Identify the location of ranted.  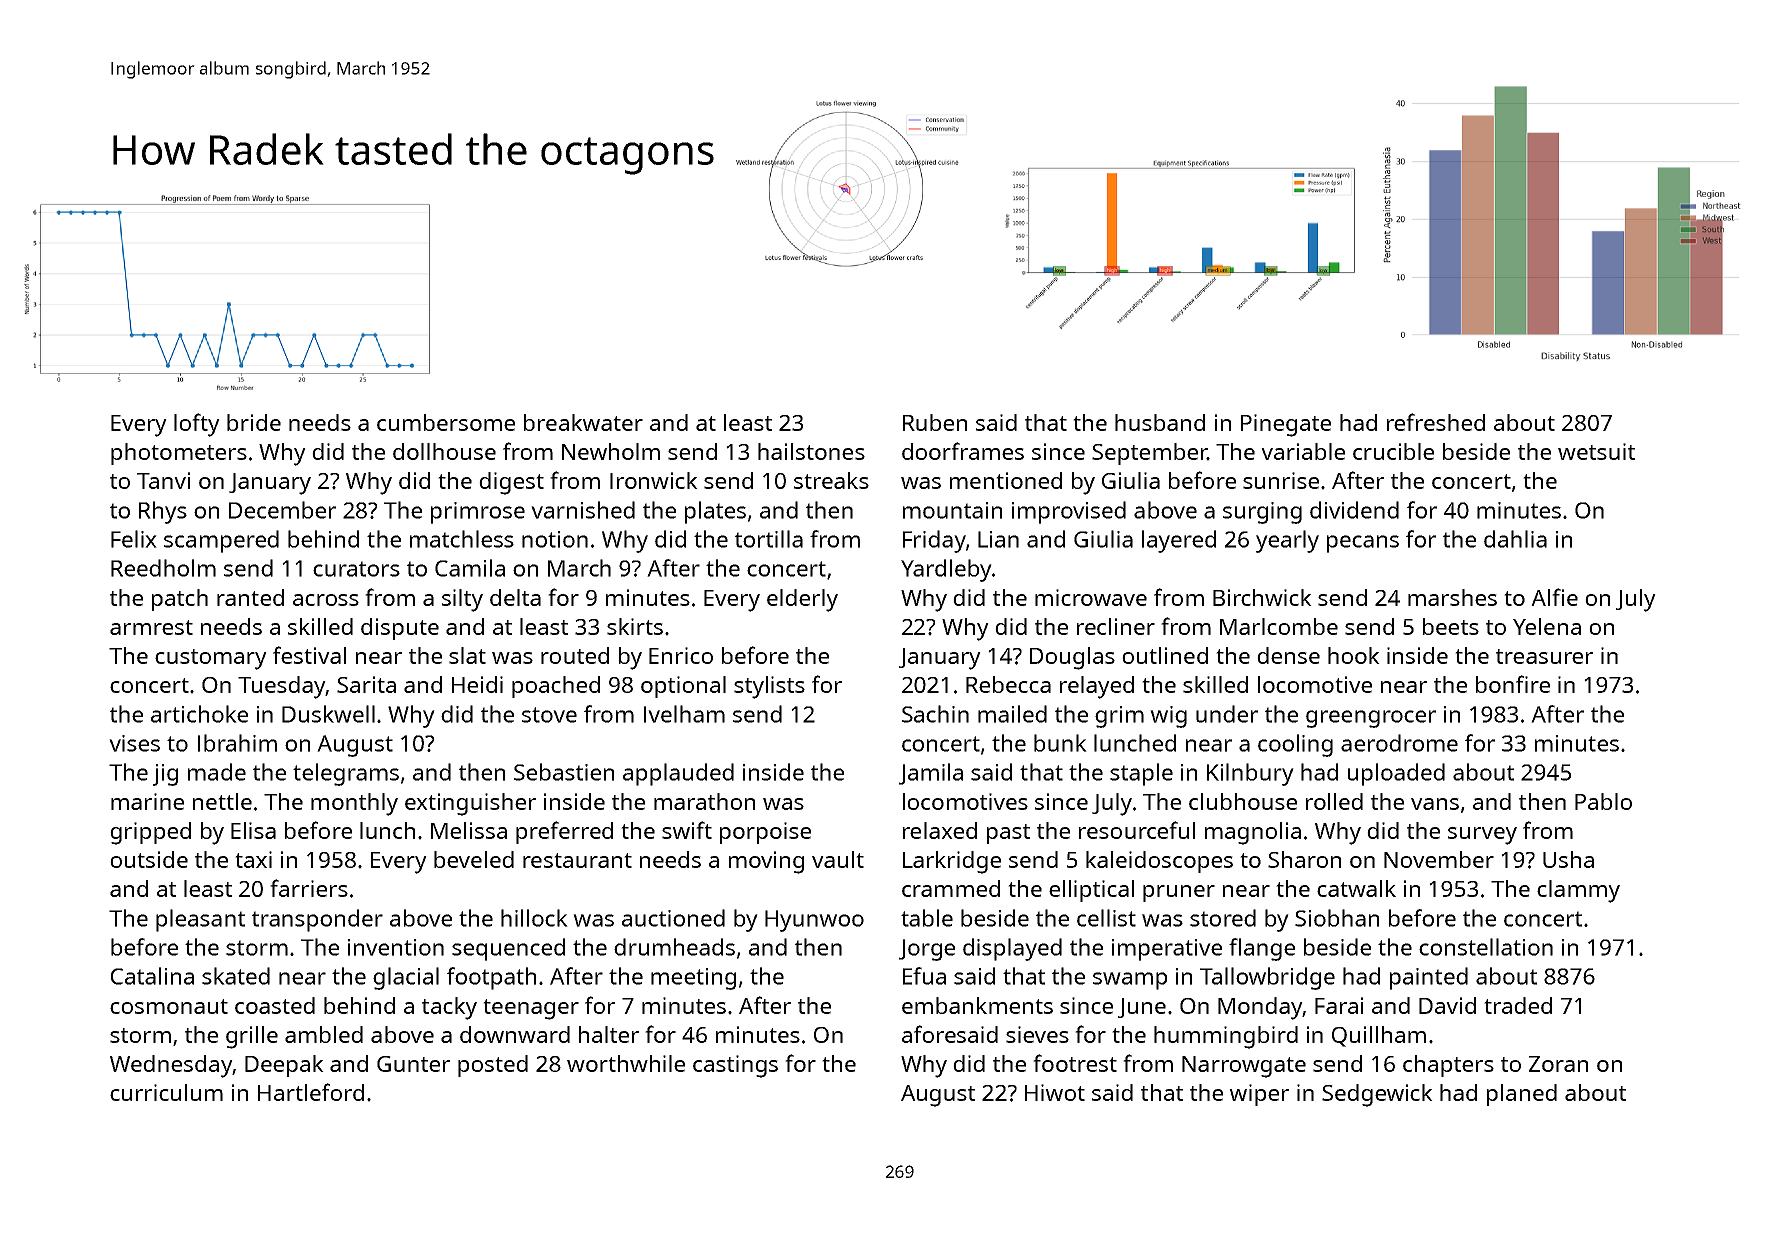
(250, 597).
